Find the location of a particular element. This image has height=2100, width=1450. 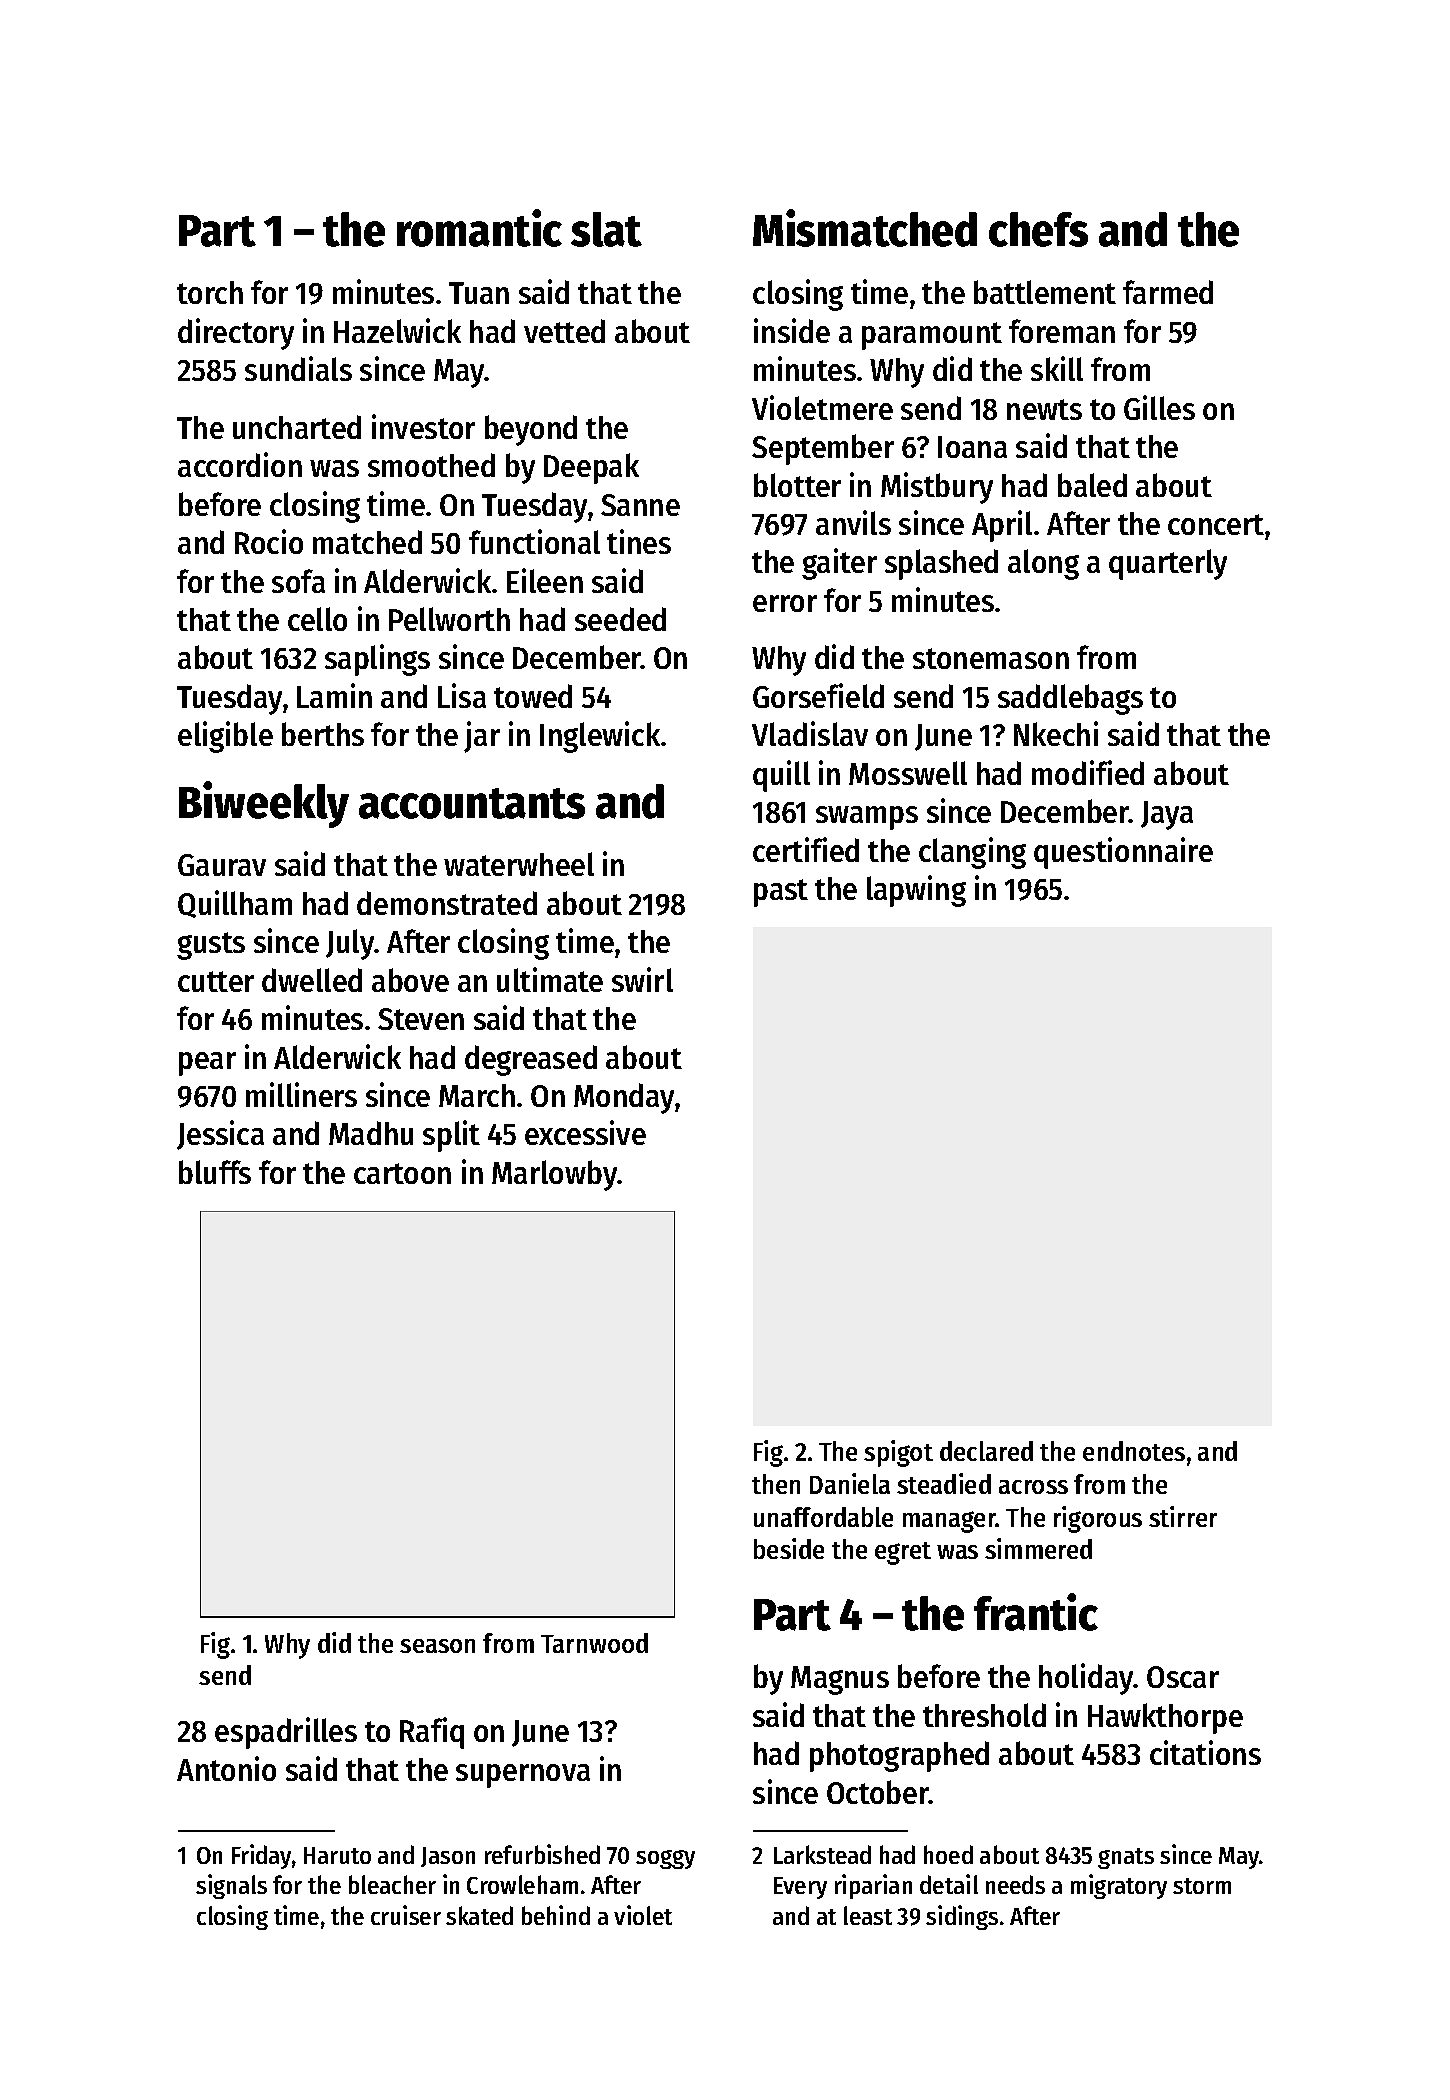

endnotes is located at coordinates (1134, 1451).
